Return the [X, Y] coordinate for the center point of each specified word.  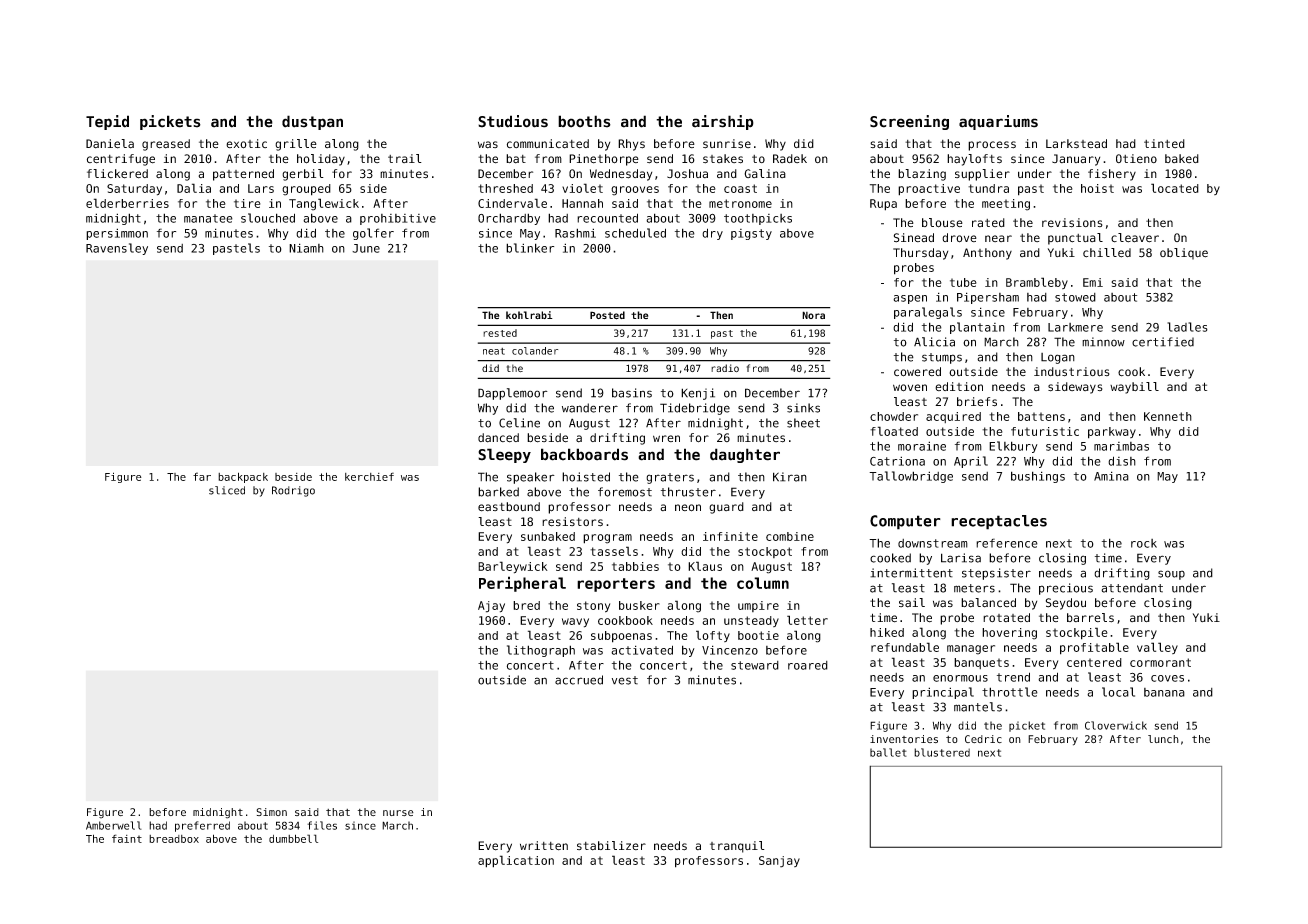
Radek [790, 158]
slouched [268, 218]
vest [625, 680]
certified [1163, 342]
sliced [227, 490]
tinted [1164, 143]
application [516, 861]
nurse [398, 813]
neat [494, 351]
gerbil [303, 175]
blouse [942, 223]
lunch [1163, 739]
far [202, 476]
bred [526, 605]
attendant [1132, 588]
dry [712, 234]
